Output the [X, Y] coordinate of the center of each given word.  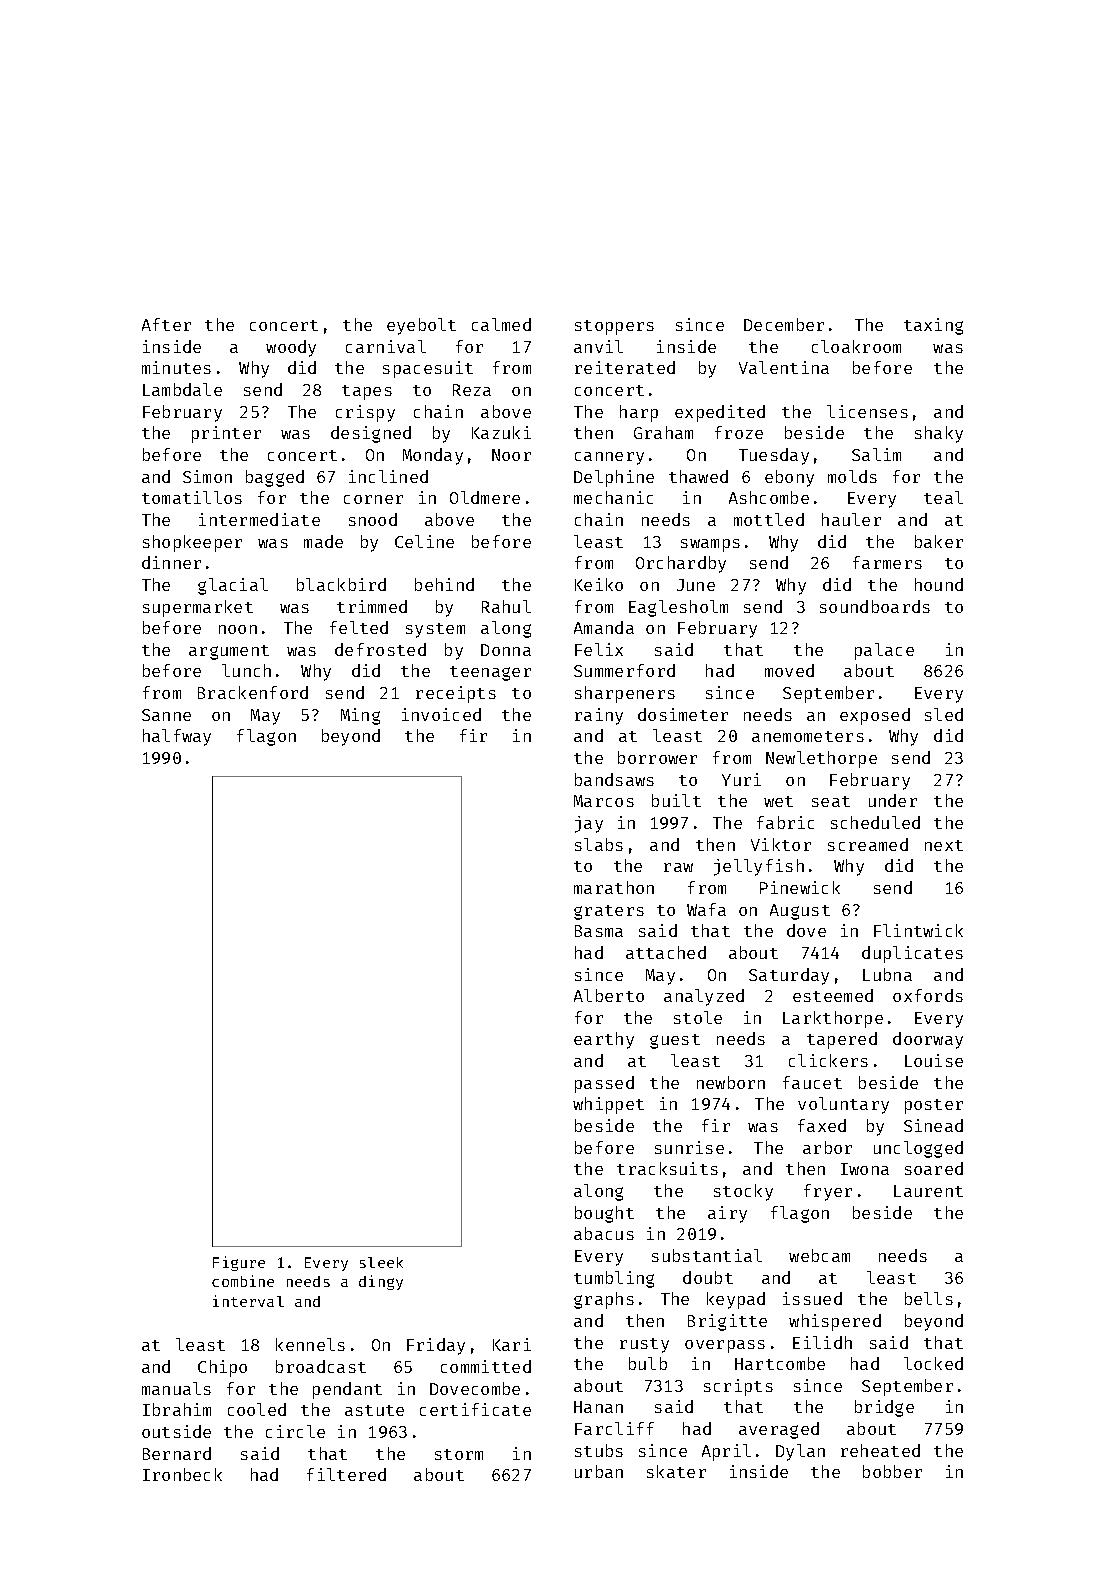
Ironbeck [182, 1474]
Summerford [624, 670]
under [893, 800]
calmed [501, 324]
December [784, 324]
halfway [177, 737]
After [166, 324]
